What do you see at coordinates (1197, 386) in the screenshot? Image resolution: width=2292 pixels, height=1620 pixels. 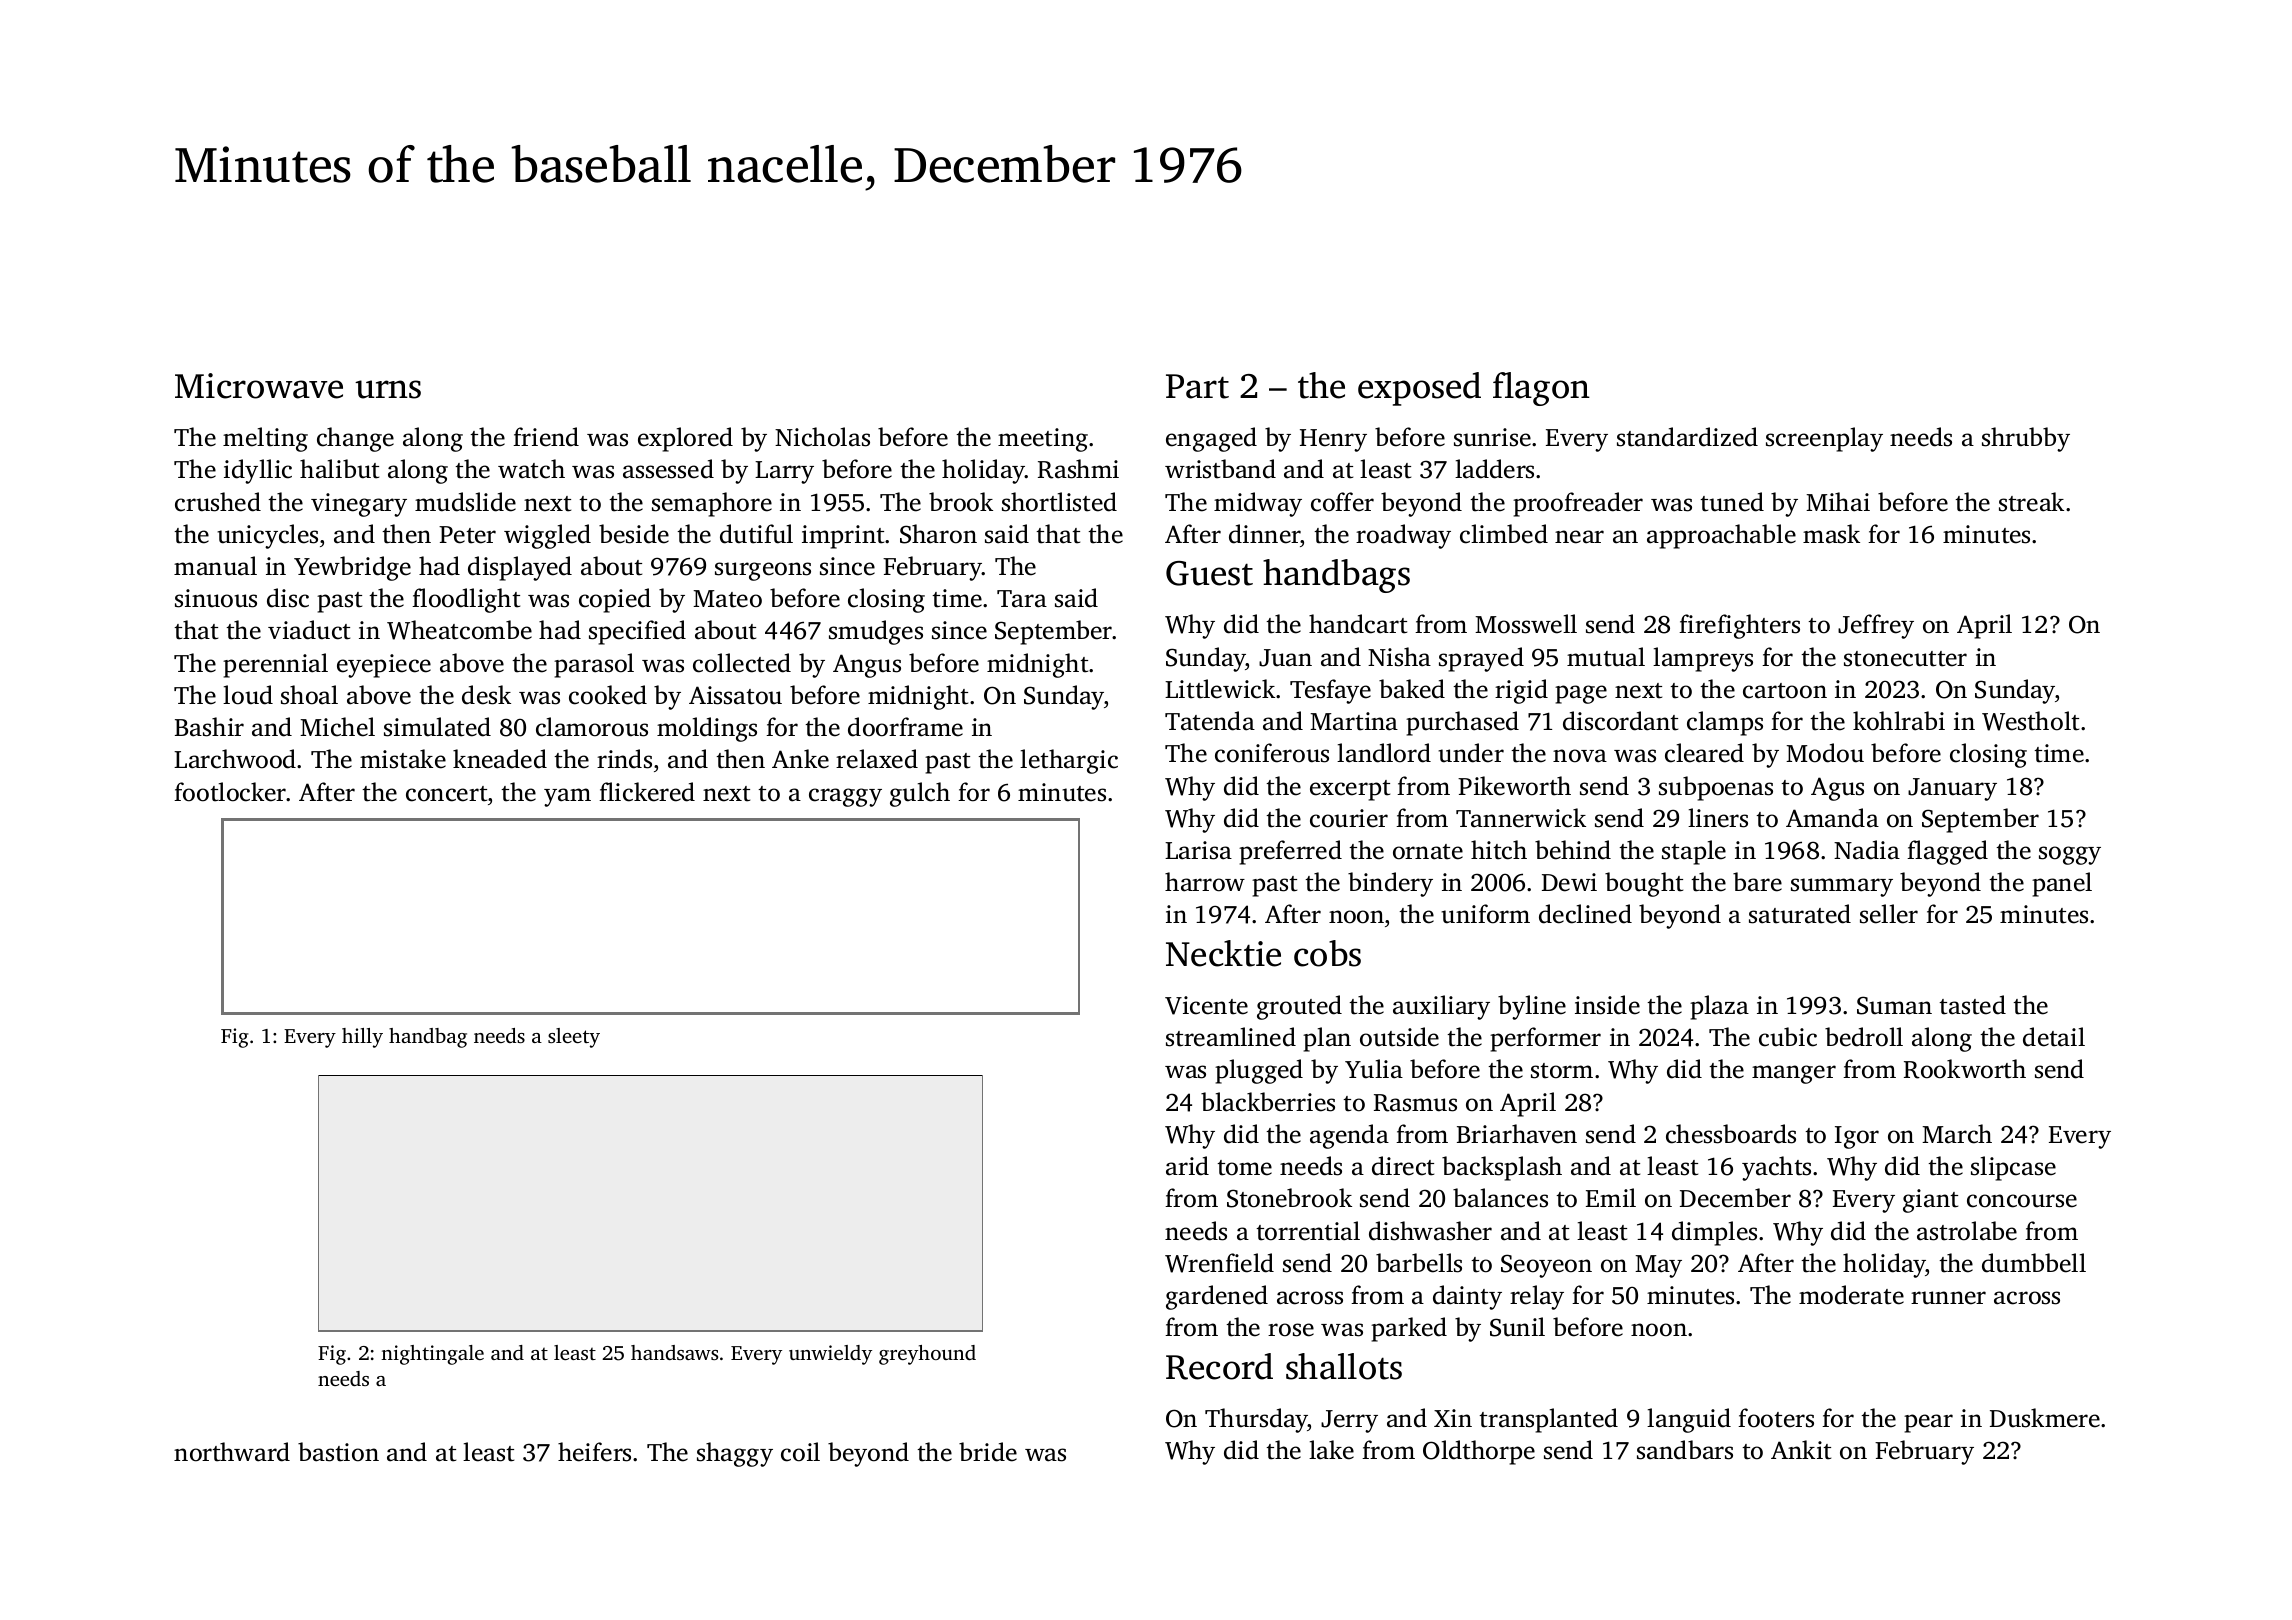 I see `Part` at bounding box center [1197, 386].
